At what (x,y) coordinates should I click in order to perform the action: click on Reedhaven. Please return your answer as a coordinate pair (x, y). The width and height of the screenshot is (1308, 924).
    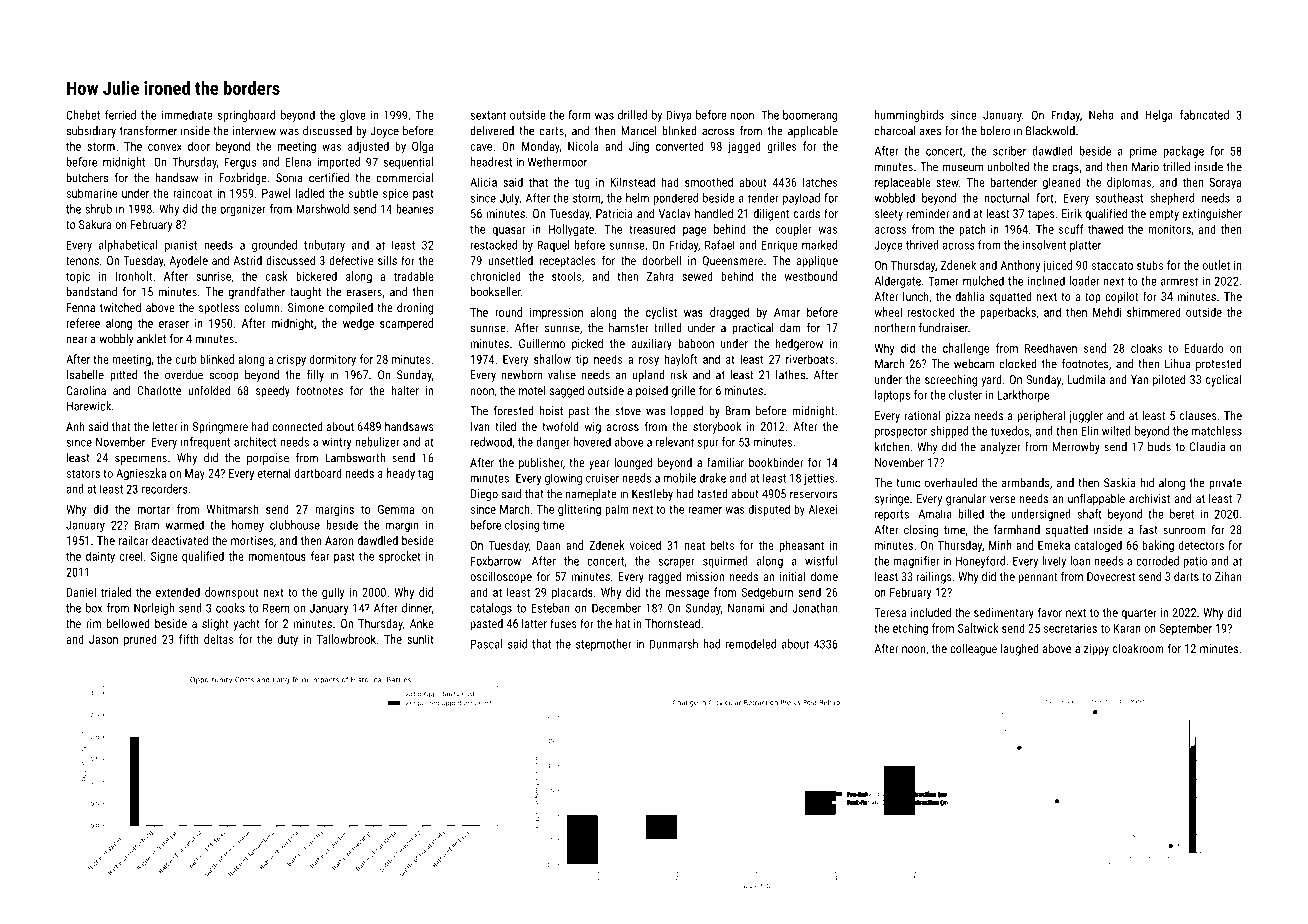
    Looking at the image, I should click on (1051, 348).
